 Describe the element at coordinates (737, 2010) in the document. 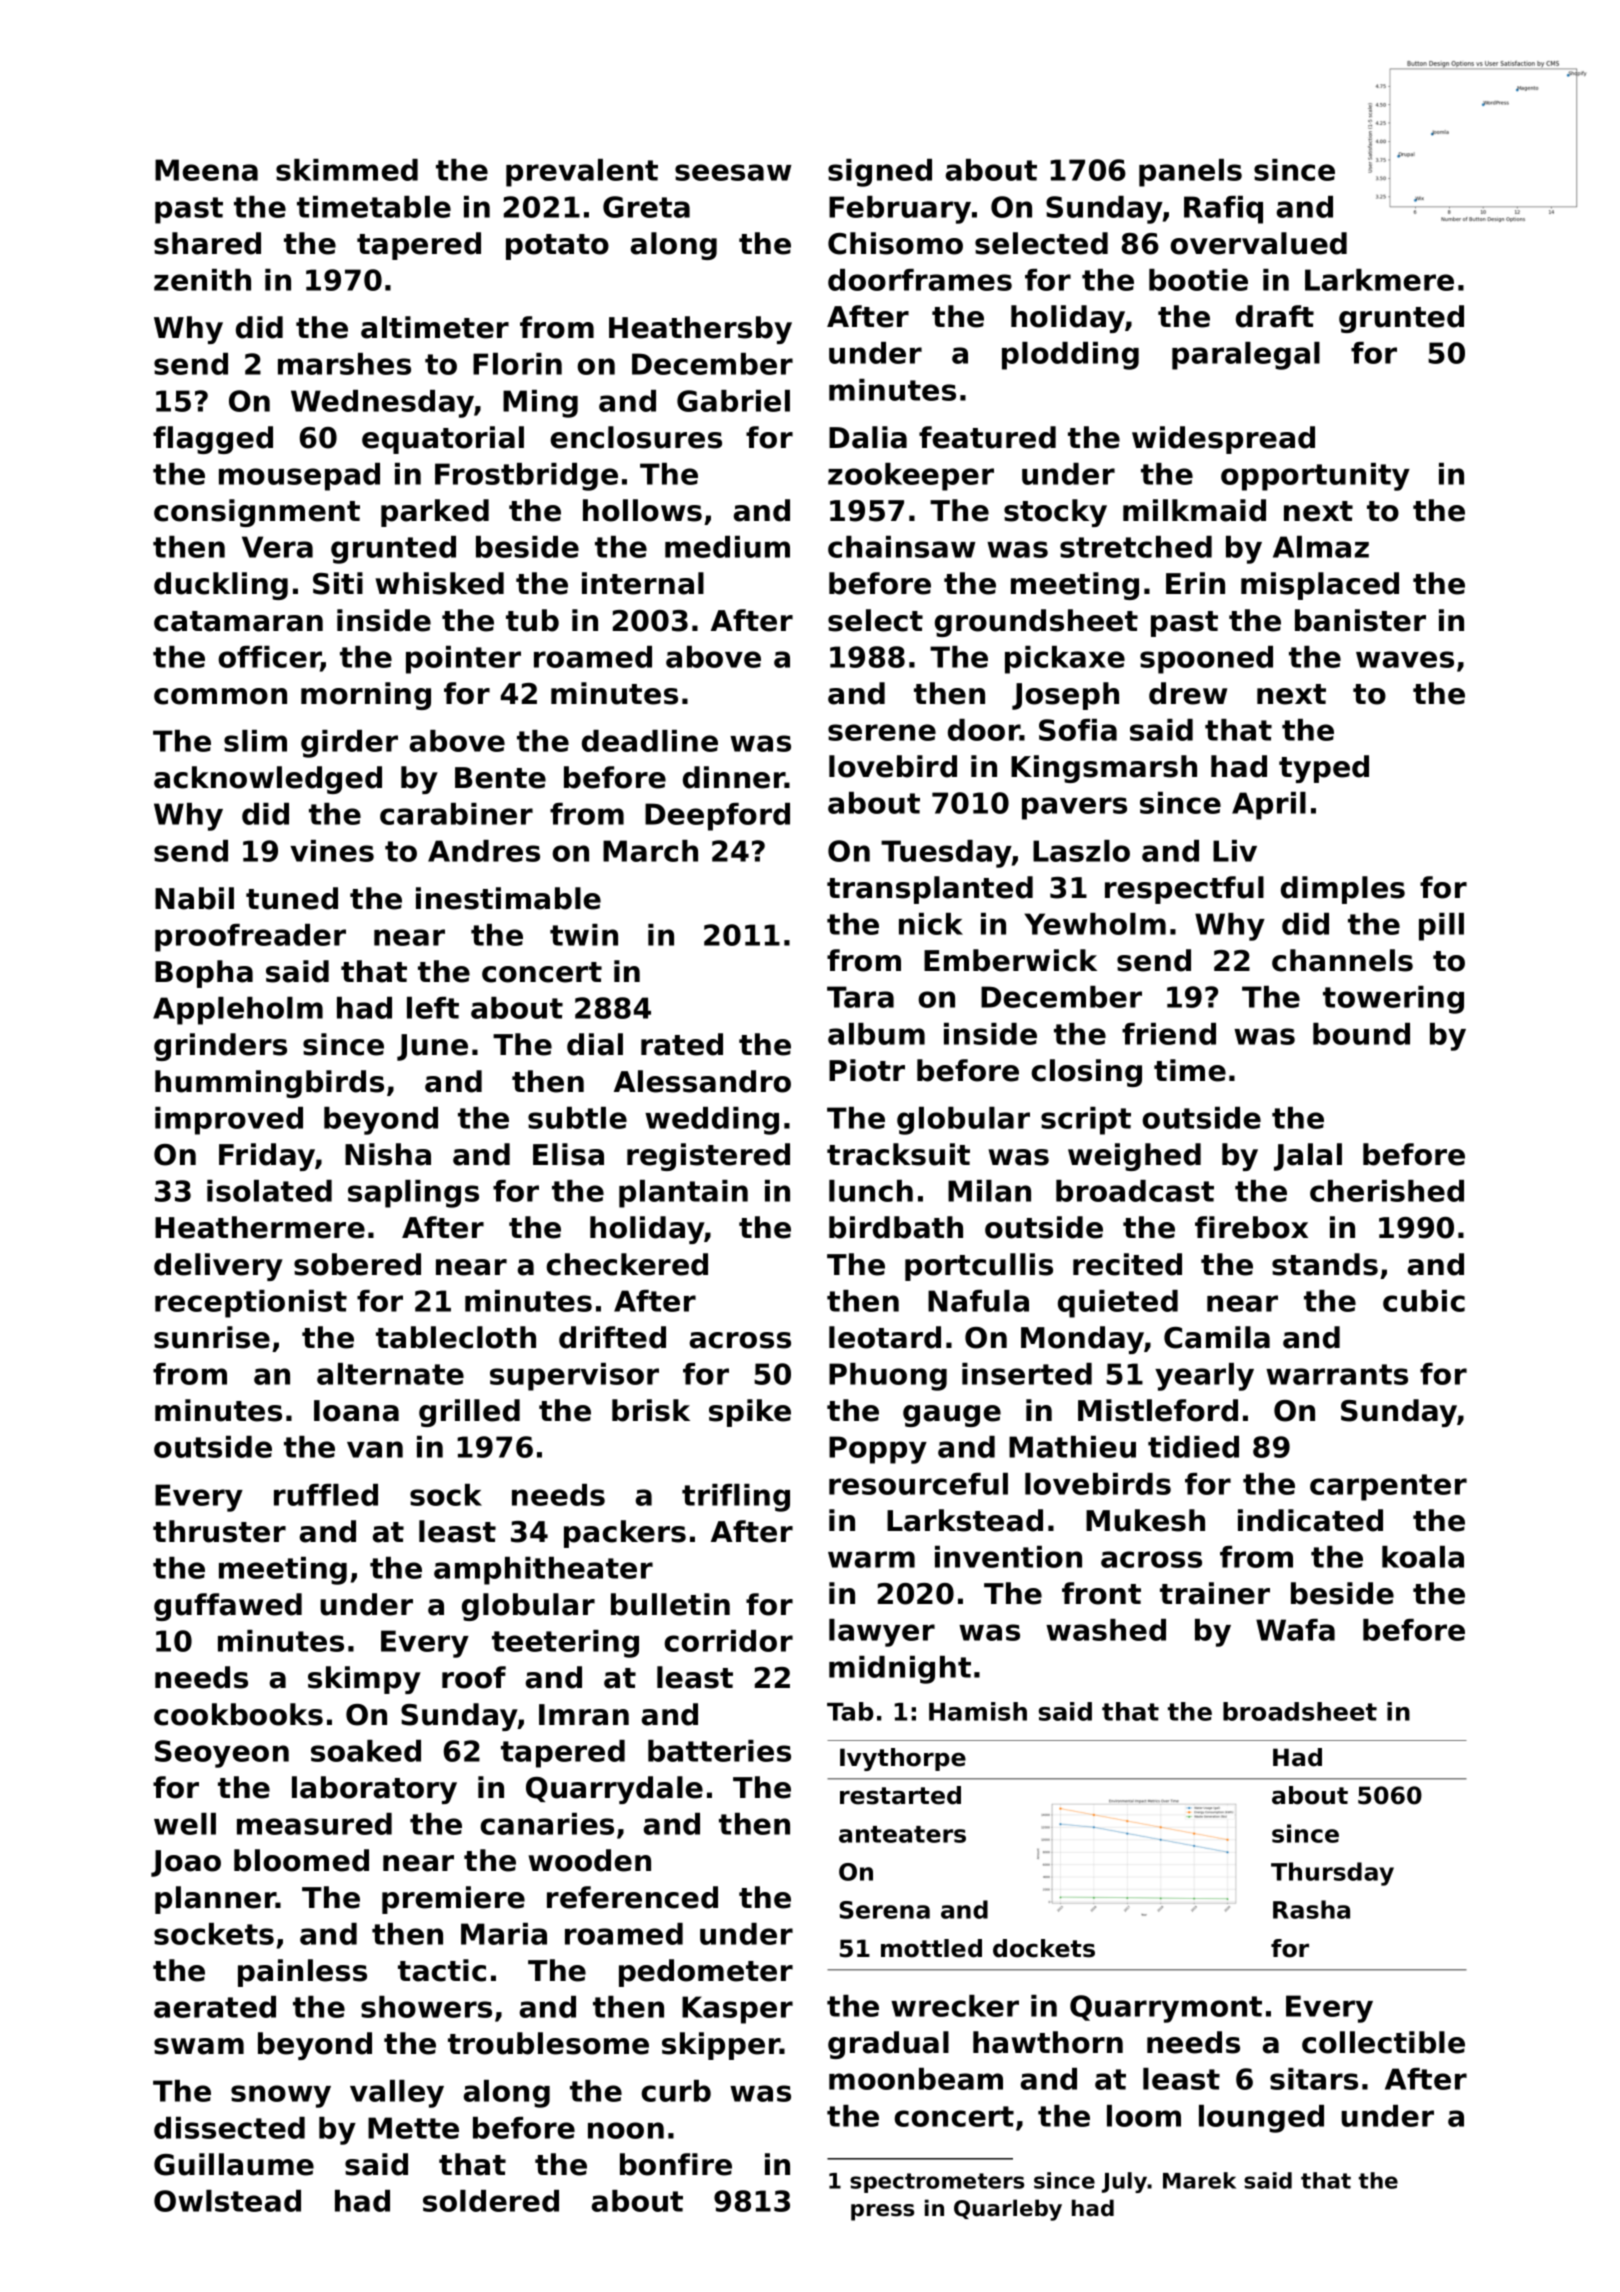

I see `Kasper` at that location.
